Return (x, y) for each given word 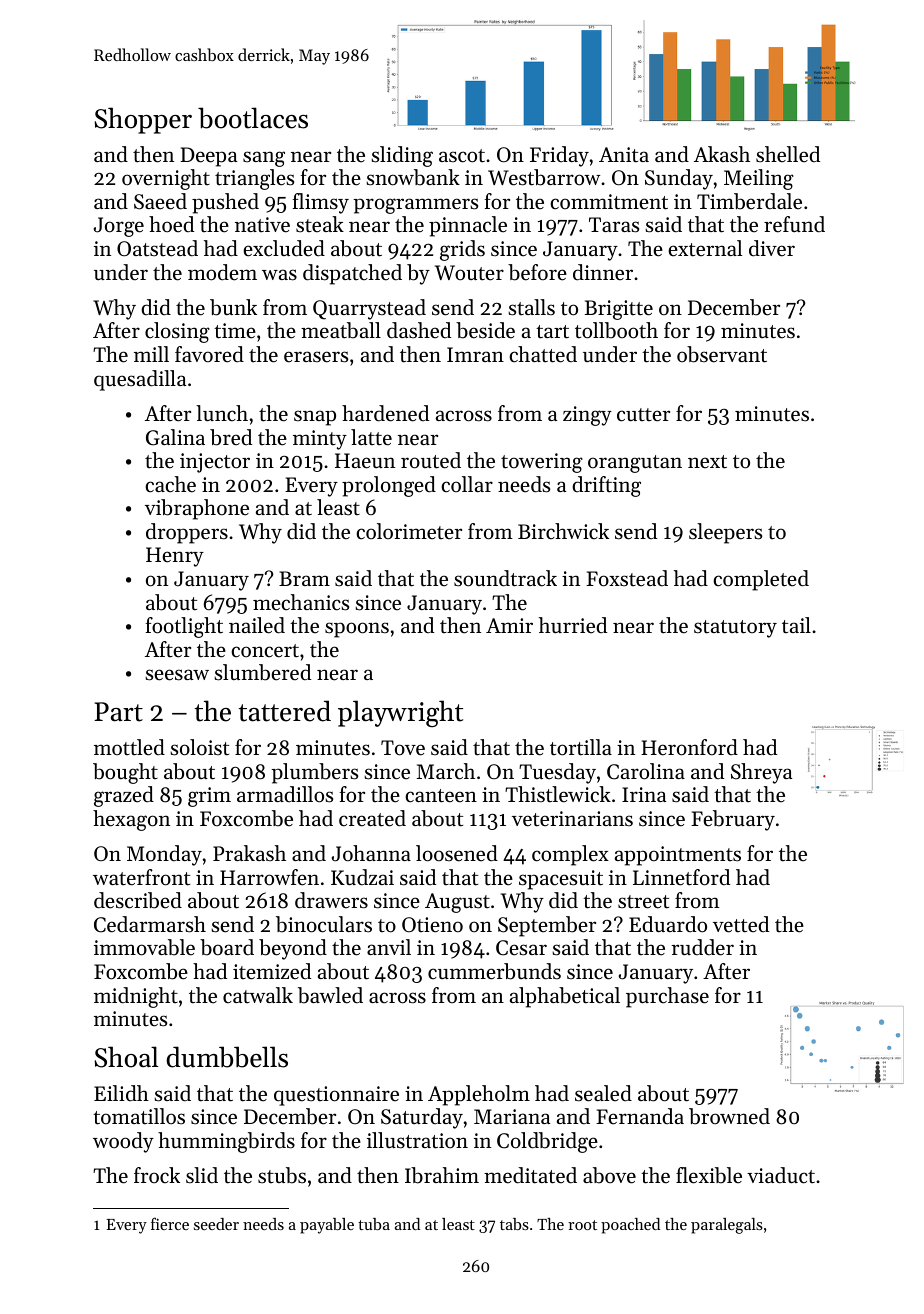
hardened (385, 413)
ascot (462, 156)
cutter (643, 415)
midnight (136, 997)
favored (209, 354)
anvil (389, 947)
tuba (374, 1224)
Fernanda (640, 1116)
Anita (624, 155)
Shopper (143, 120)
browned (729, 1116)
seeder (216, 1224)
